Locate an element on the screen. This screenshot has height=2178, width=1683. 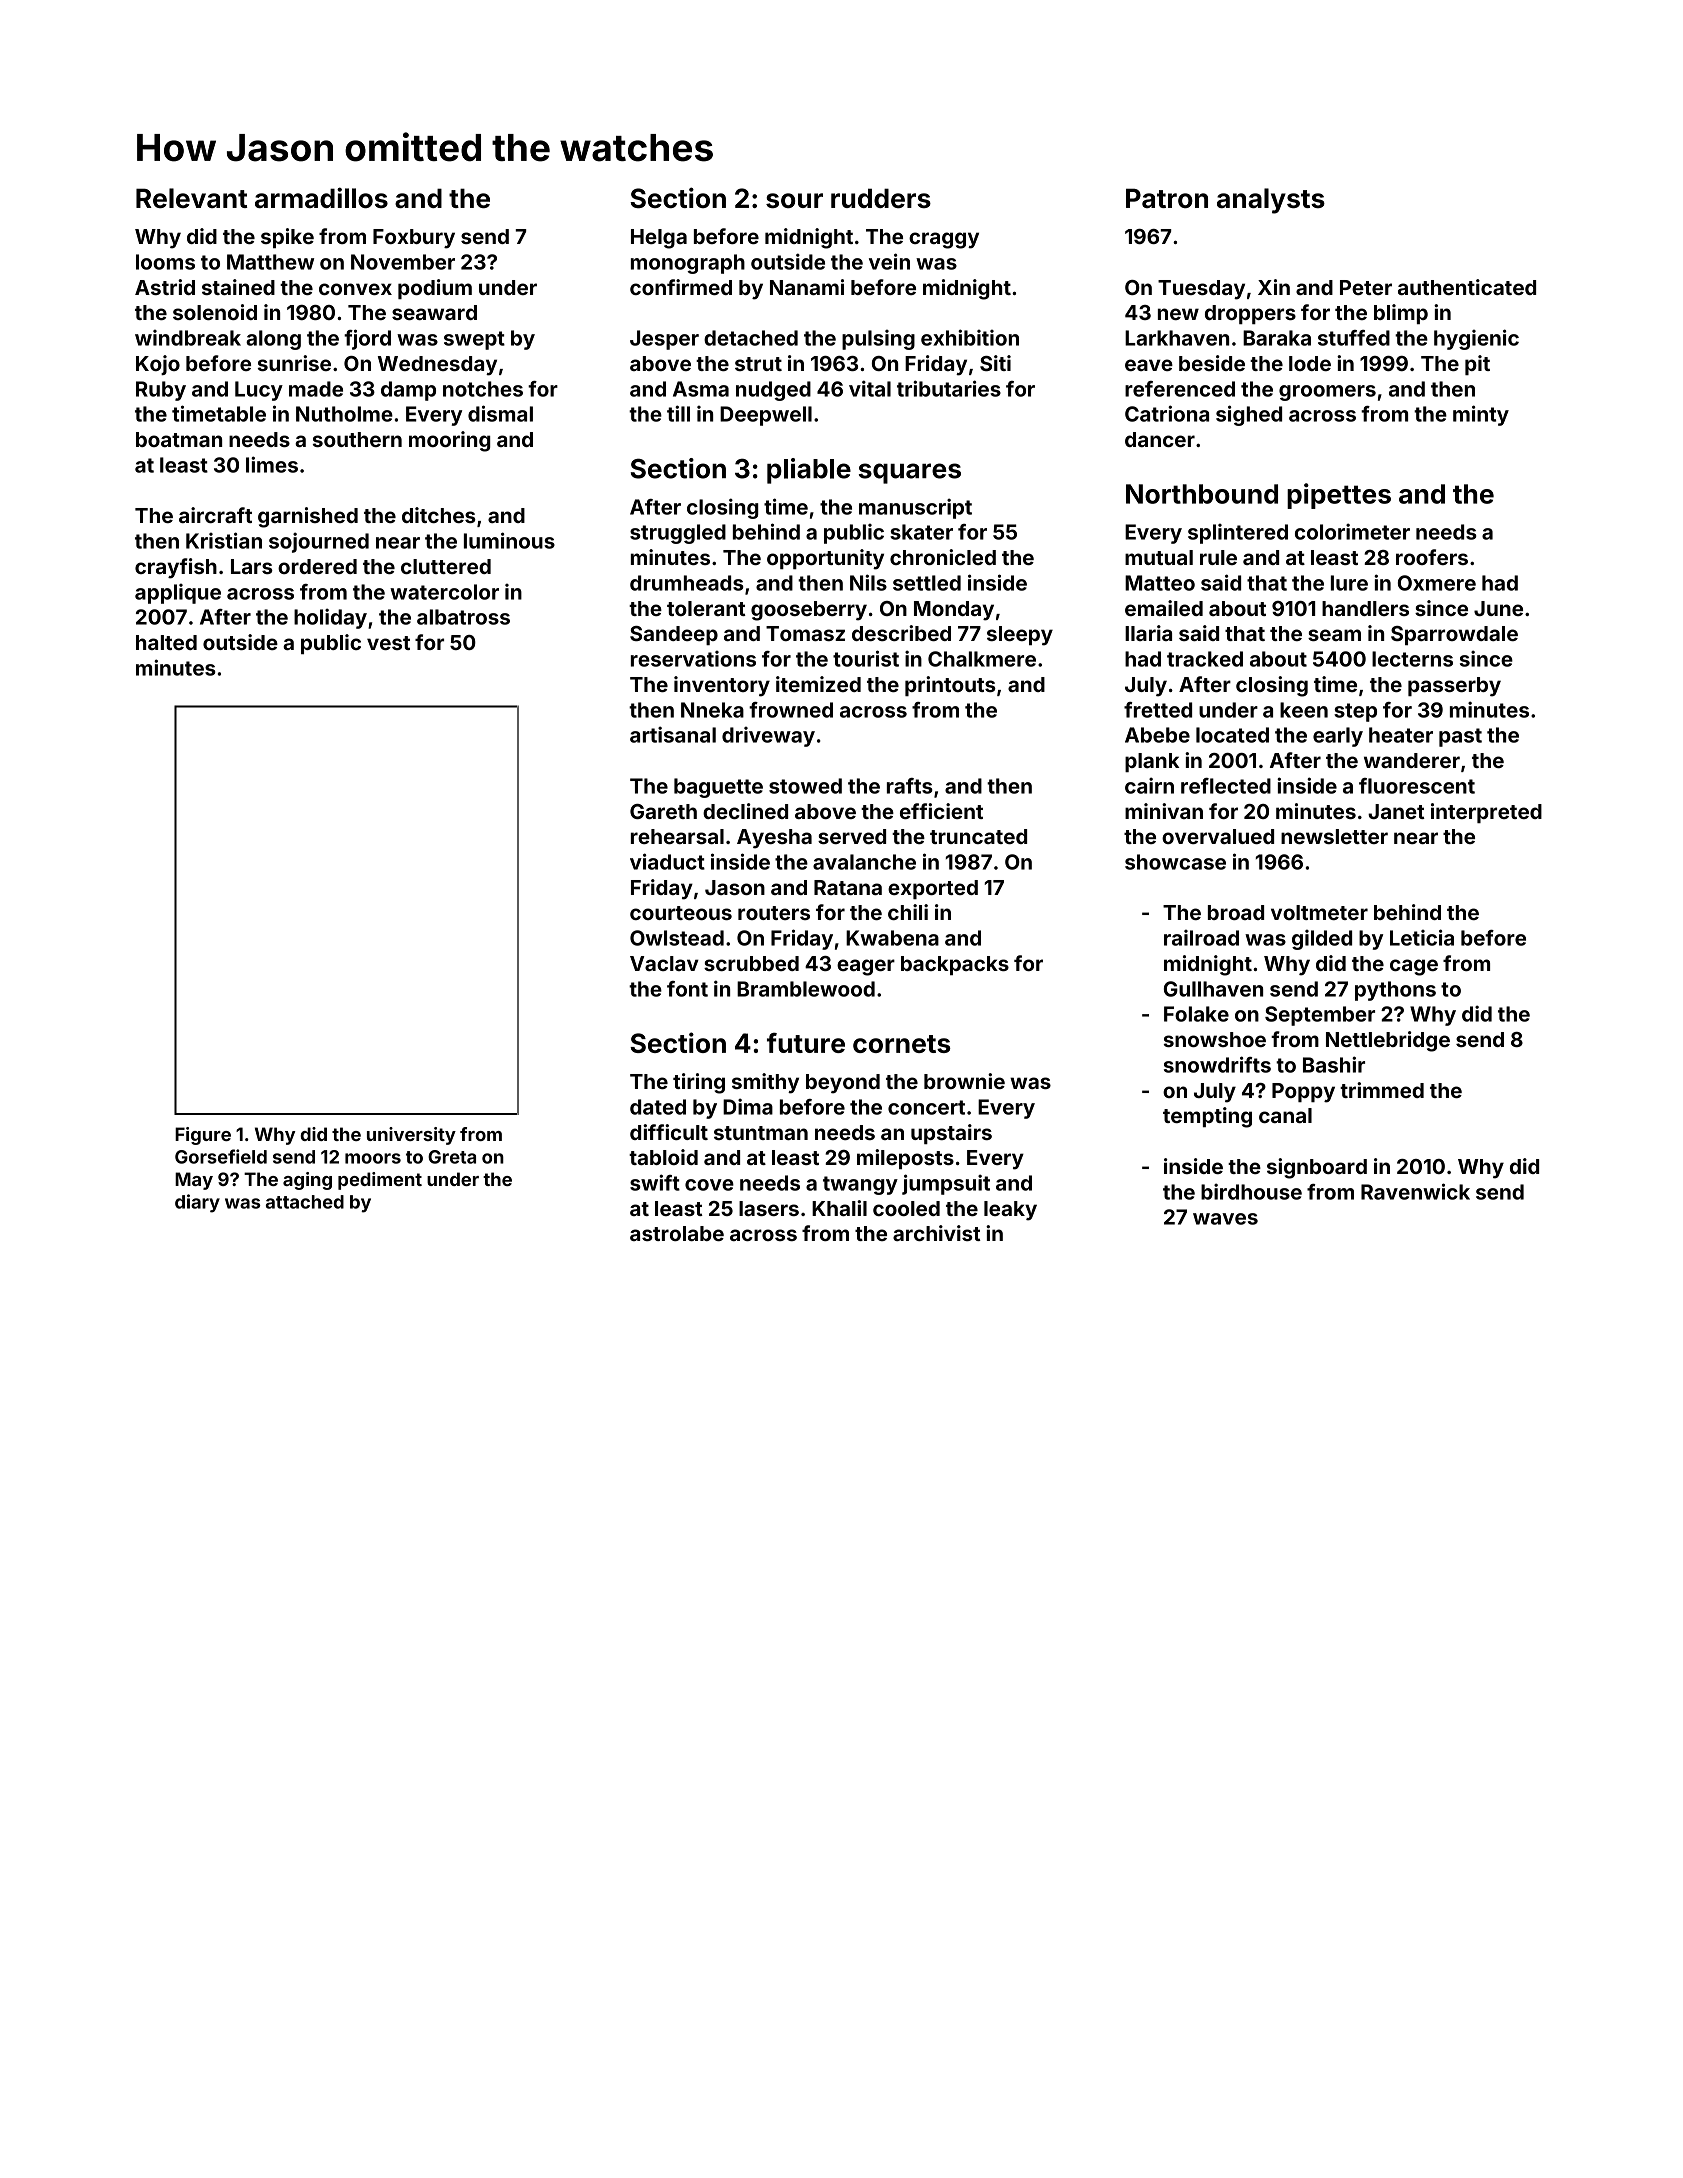
described is located at coordinates (901, 633).
